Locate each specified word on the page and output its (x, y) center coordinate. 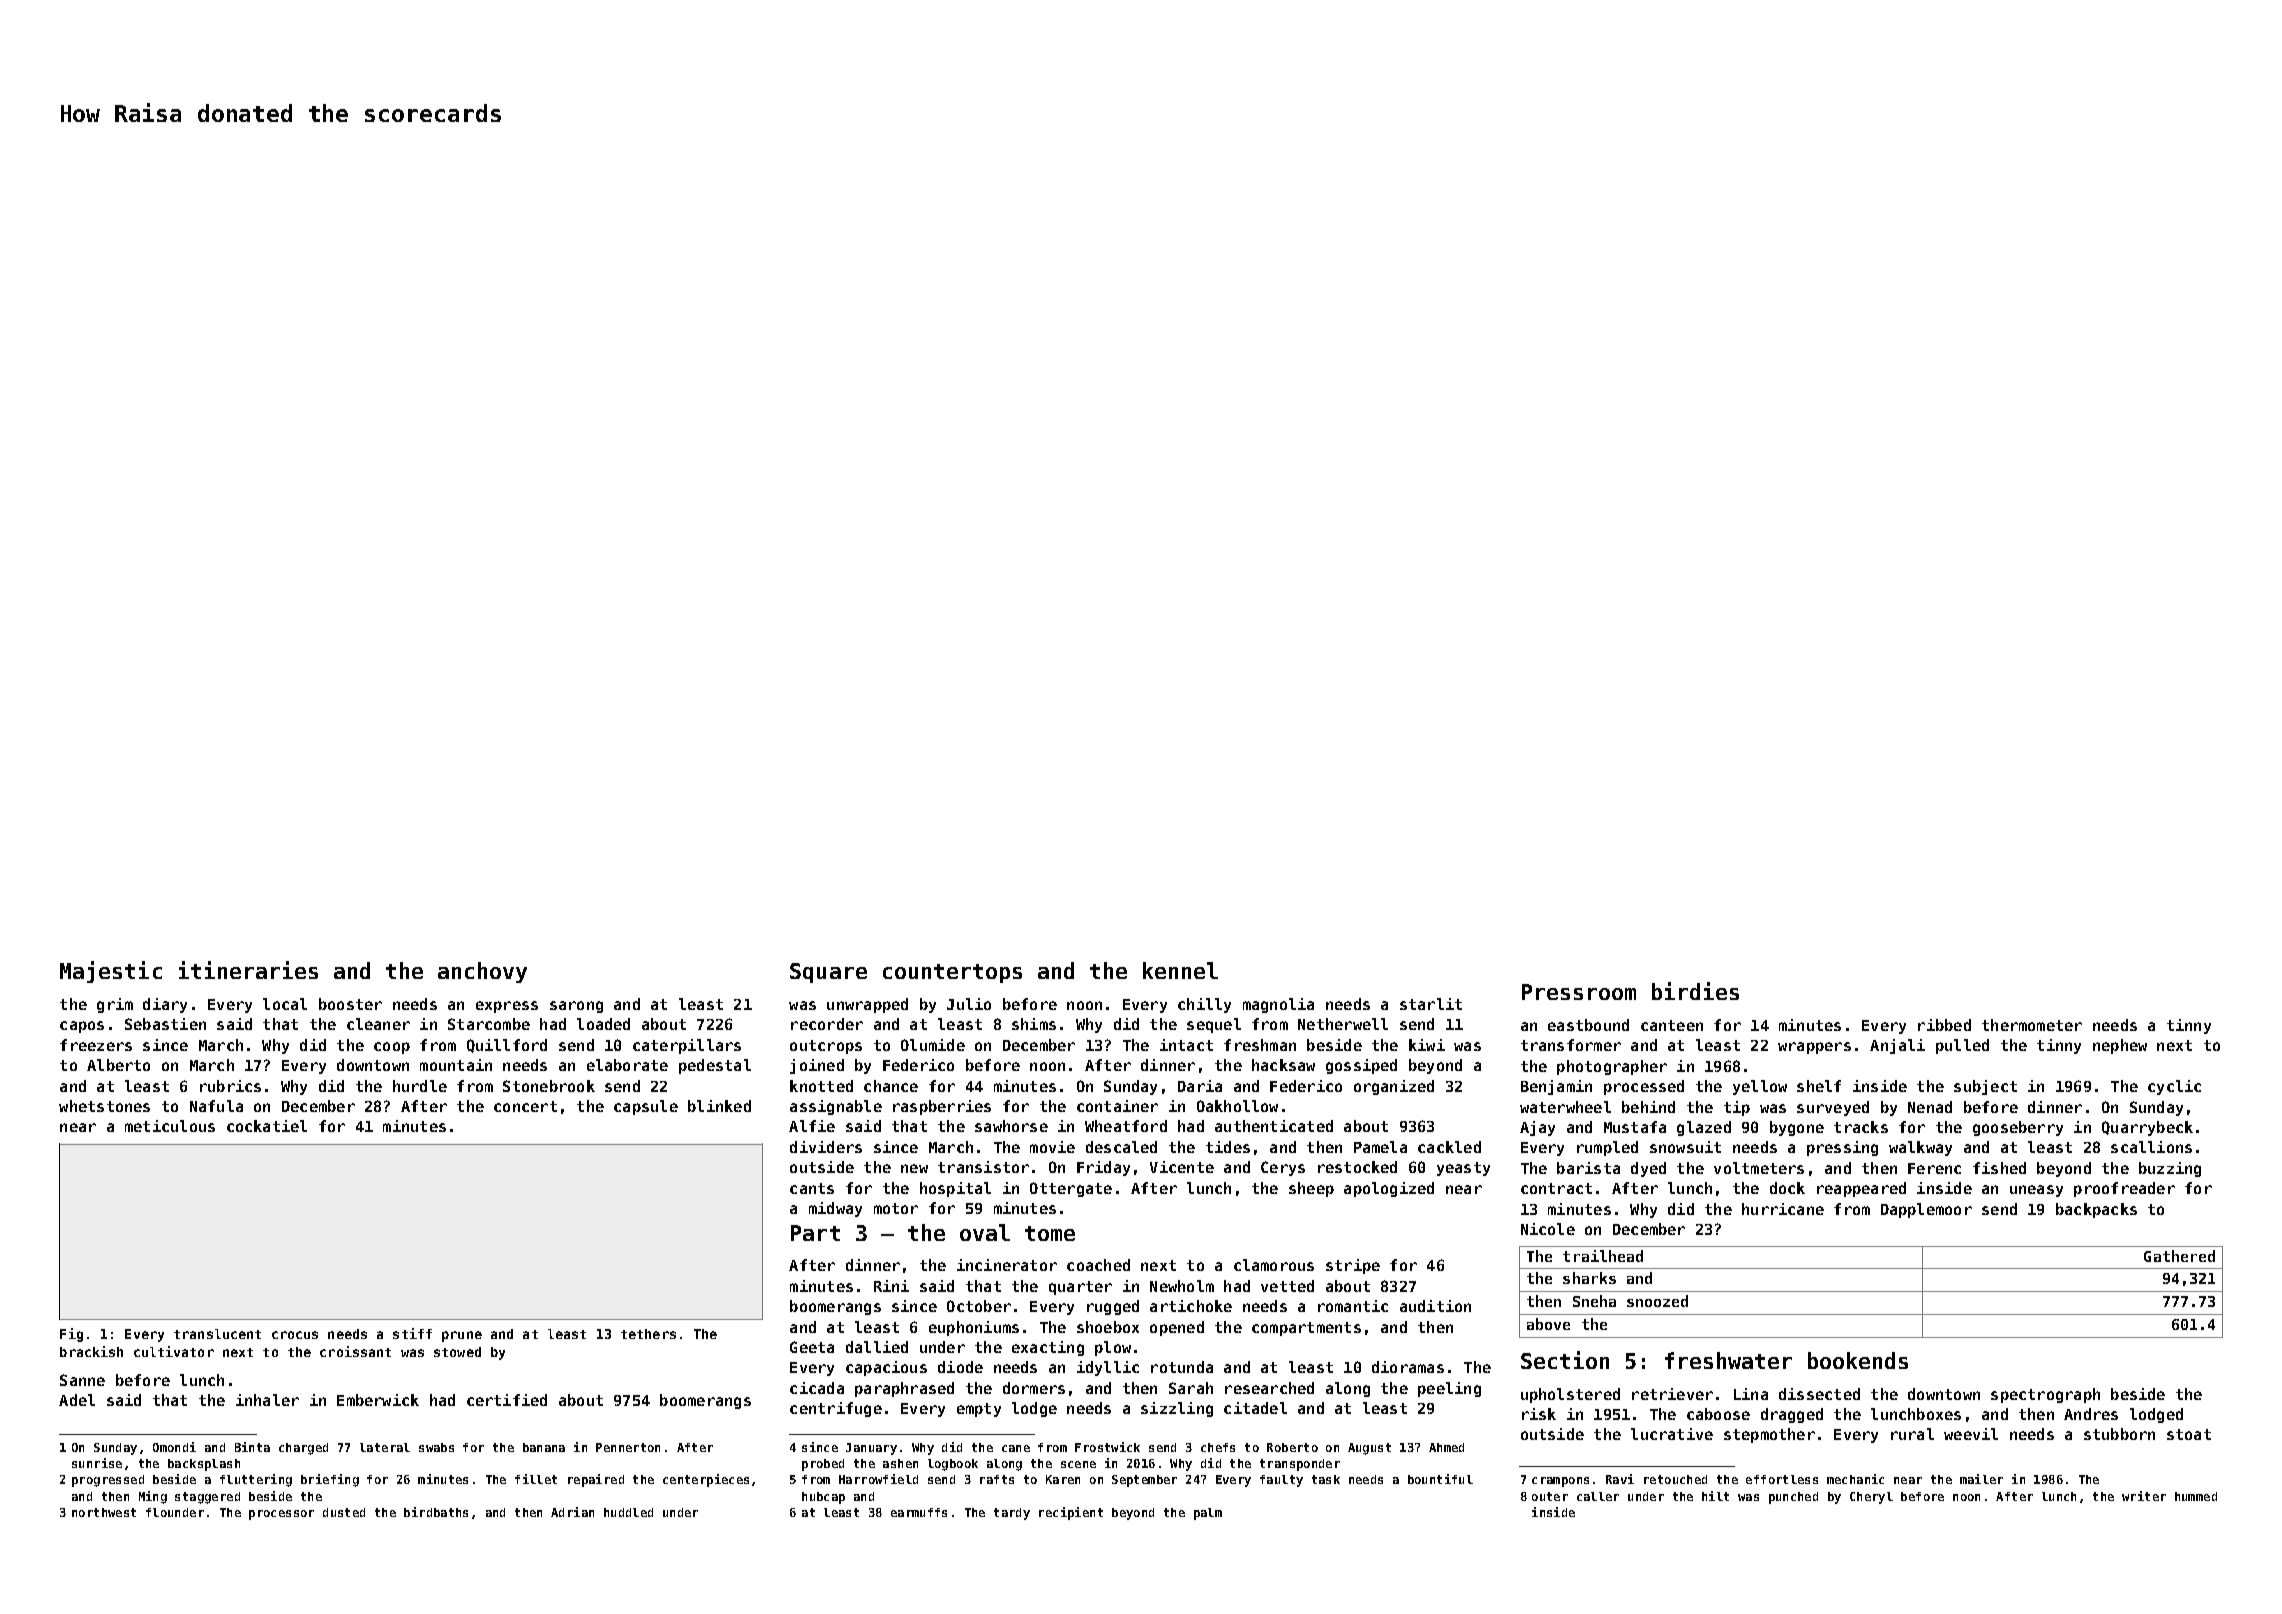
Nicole (1548, 1229)
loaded (603, 1024)
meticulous (170, 1126)
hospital (955, 1189)
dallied (877, 1347)
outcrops (826, 1047)
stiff (412, 1333)
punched (1793, 1498)
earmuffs (919, 1512)
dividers (826, 1147)
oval (985, 1232)
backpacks (2096, 1210)
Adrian (572, 1512)
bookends (1858, 1360)
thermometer (2032, 1025)
